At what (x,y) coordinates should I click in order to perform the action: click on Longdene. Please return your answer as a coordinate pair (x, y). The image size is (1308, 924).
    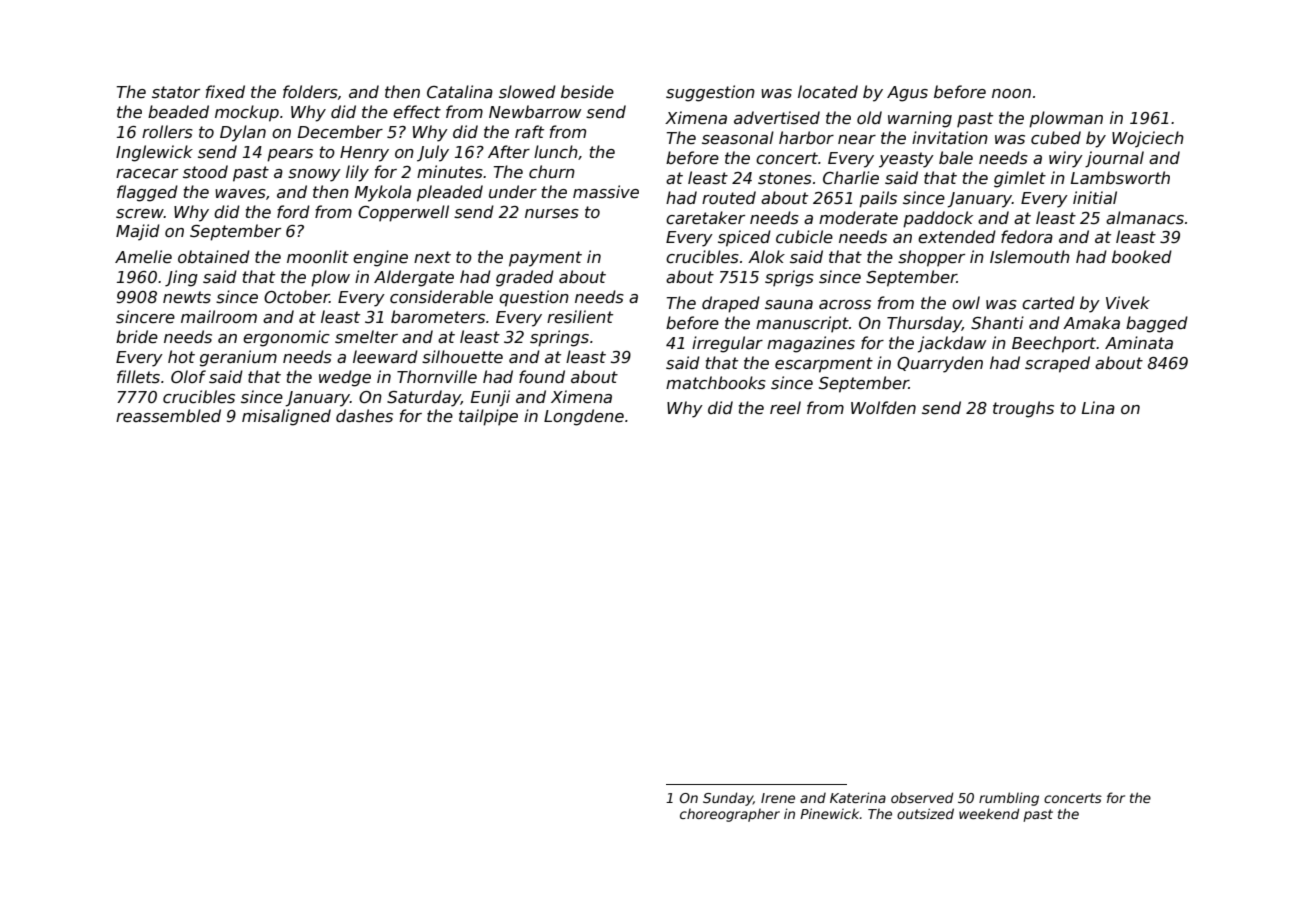
    Looking at the image, I should click on (584, 417).
